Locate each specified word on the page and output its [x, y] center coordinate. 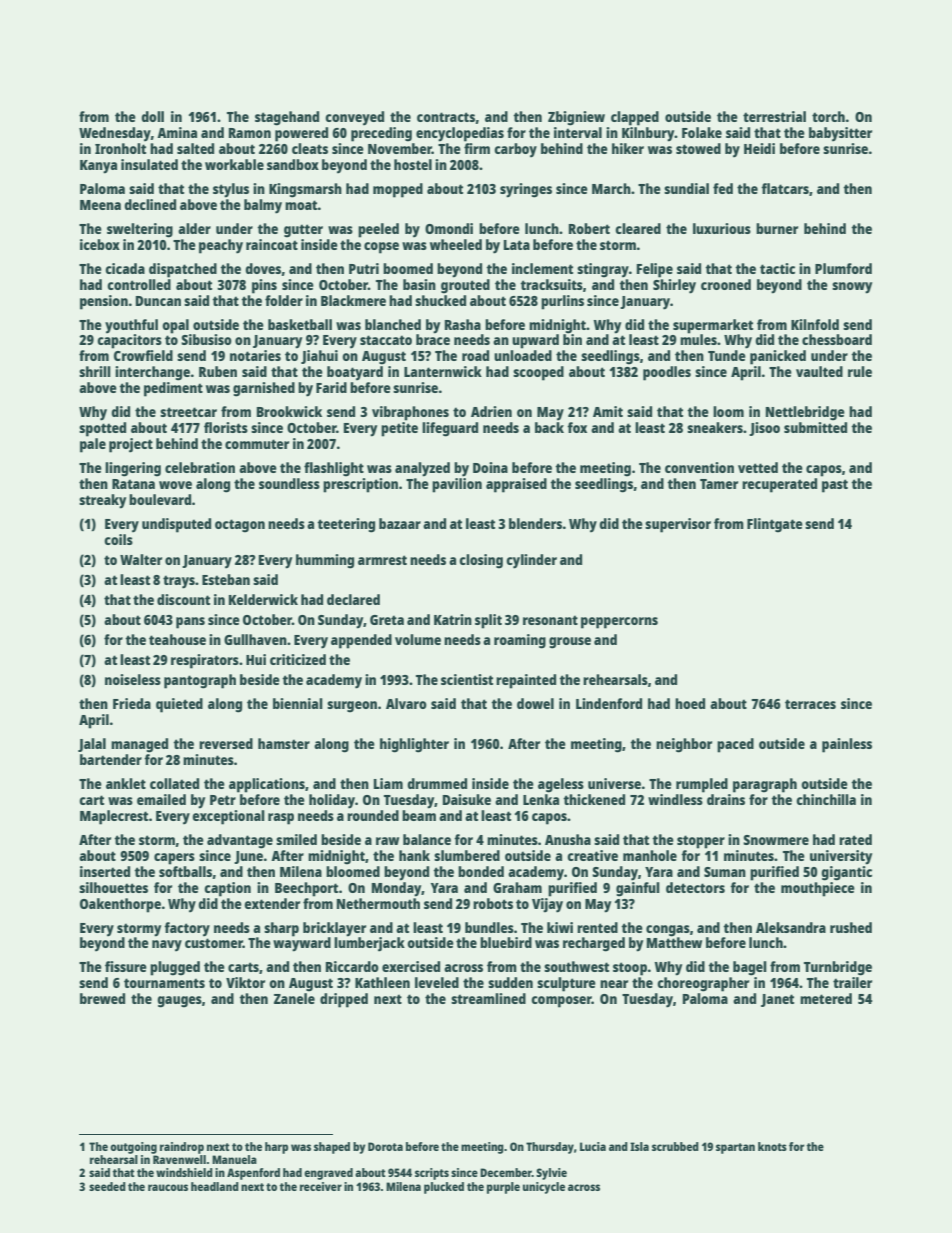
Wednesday [115, 134]
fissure [126, 966]
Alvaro [406, 703]
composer [561, 1002]
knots [772, 1146]
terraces [810, 704]
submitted [815, 427]
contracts [446, 117]
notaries [255, 355]
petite [399, 429]
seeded [107, 1186]
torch [828, 116]
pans [190, 623]
